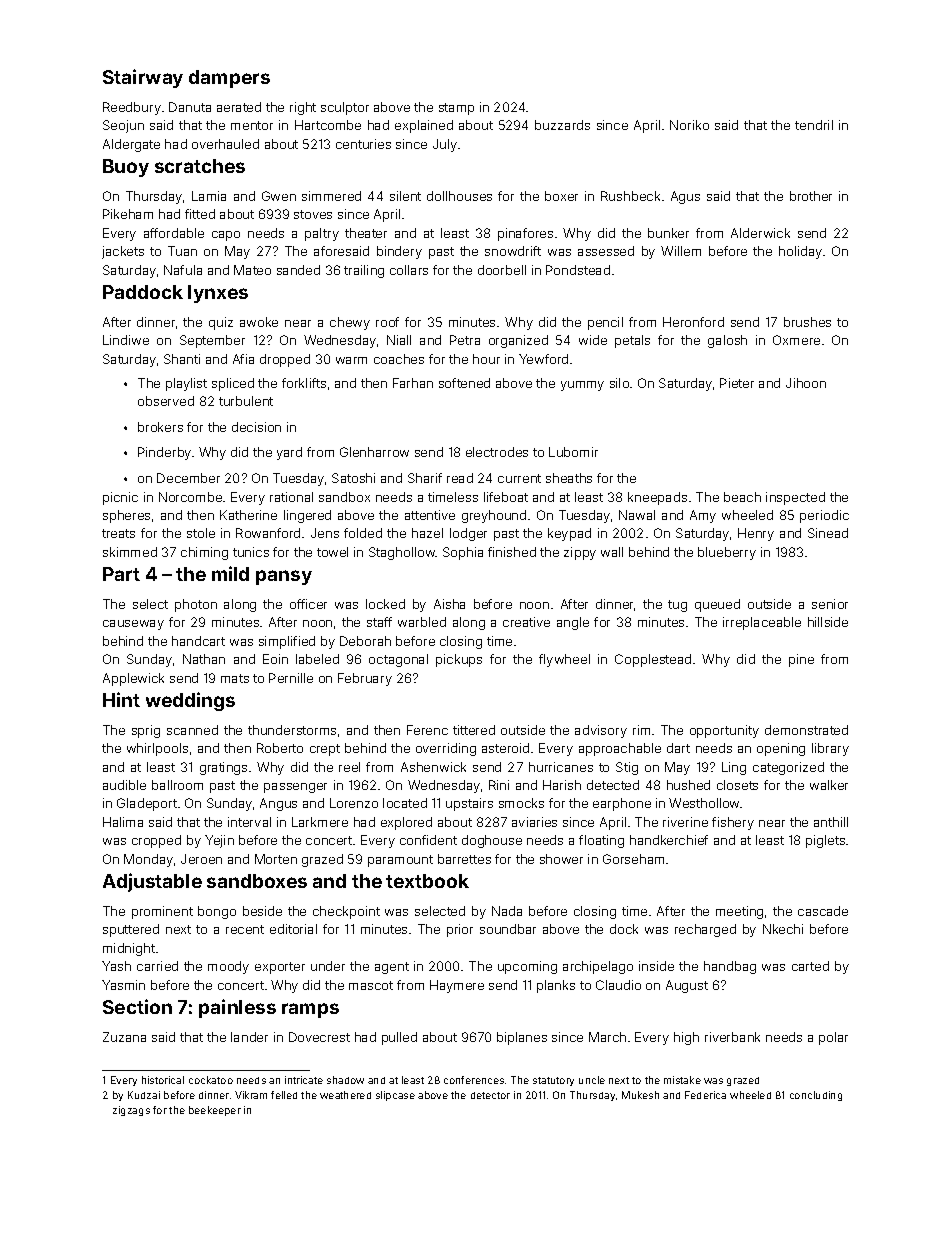 This page has width=952, height=1233. What do you see at coordinates (464, 859) in the page?
I see `barrettes` at bounding box center [464, 859].
